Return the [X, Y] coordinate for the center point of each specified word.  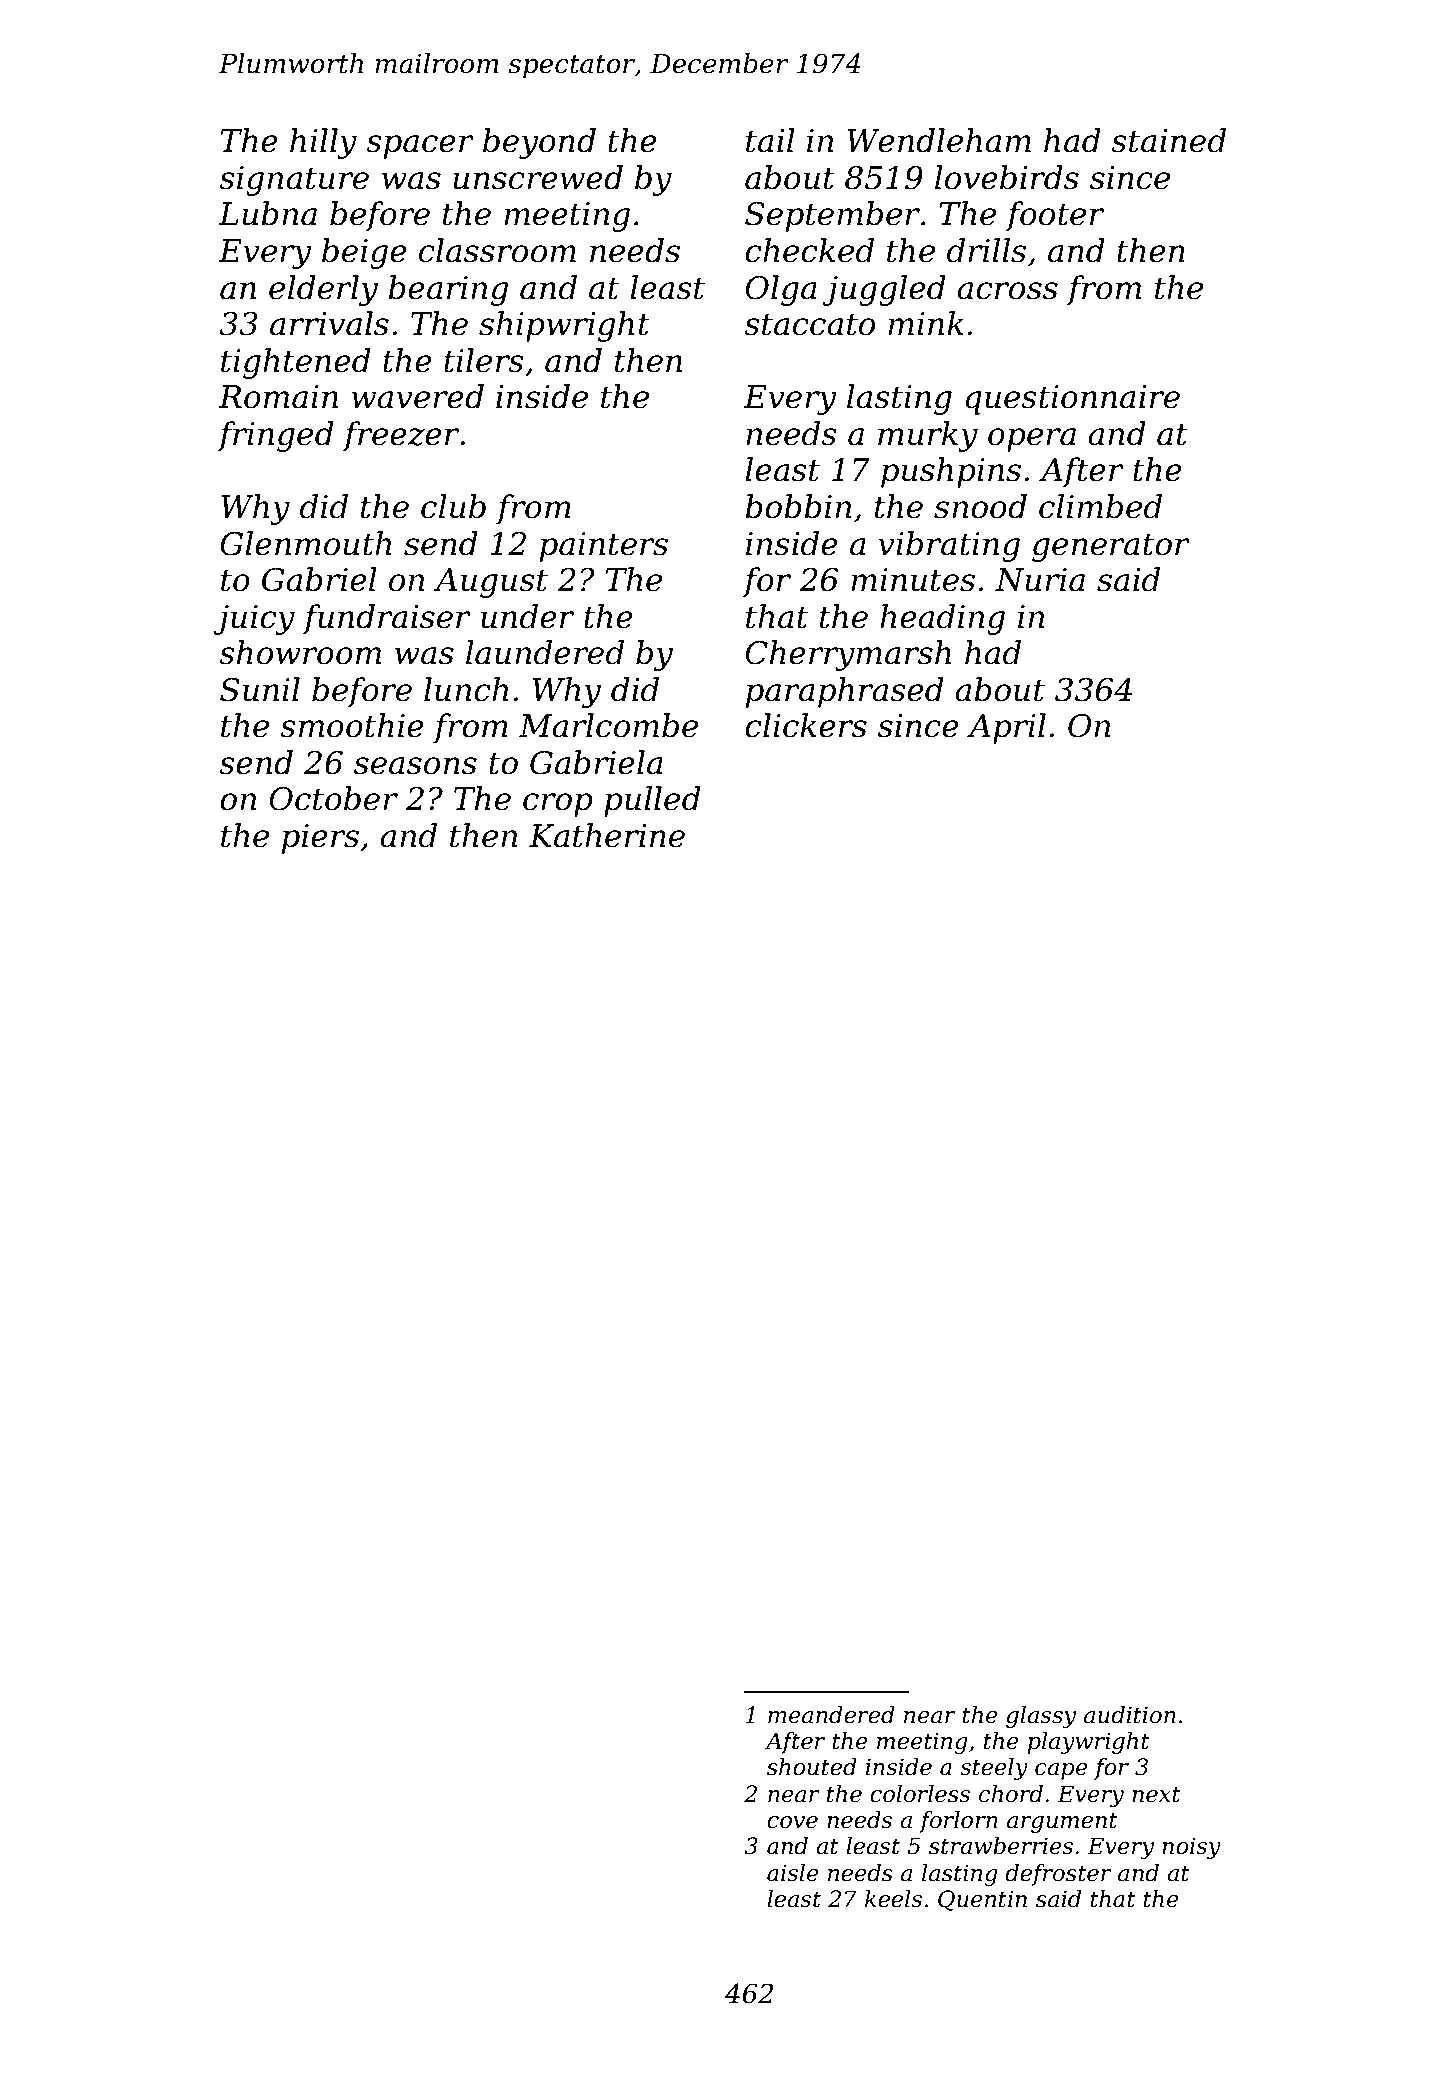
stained [1168, 140]
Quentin [982, 1900]
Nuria [1040, 580]
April [1006, 728]
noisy [1191, 1848]
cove [792, 1822]
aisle [793, 1873]
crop [558, 805]
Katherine [607, 835]
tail [770, 140]
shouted [812, 1767]
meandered [831, 1715]
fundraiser [386, 619]
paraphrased [845, 692]
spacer [420, 147]
